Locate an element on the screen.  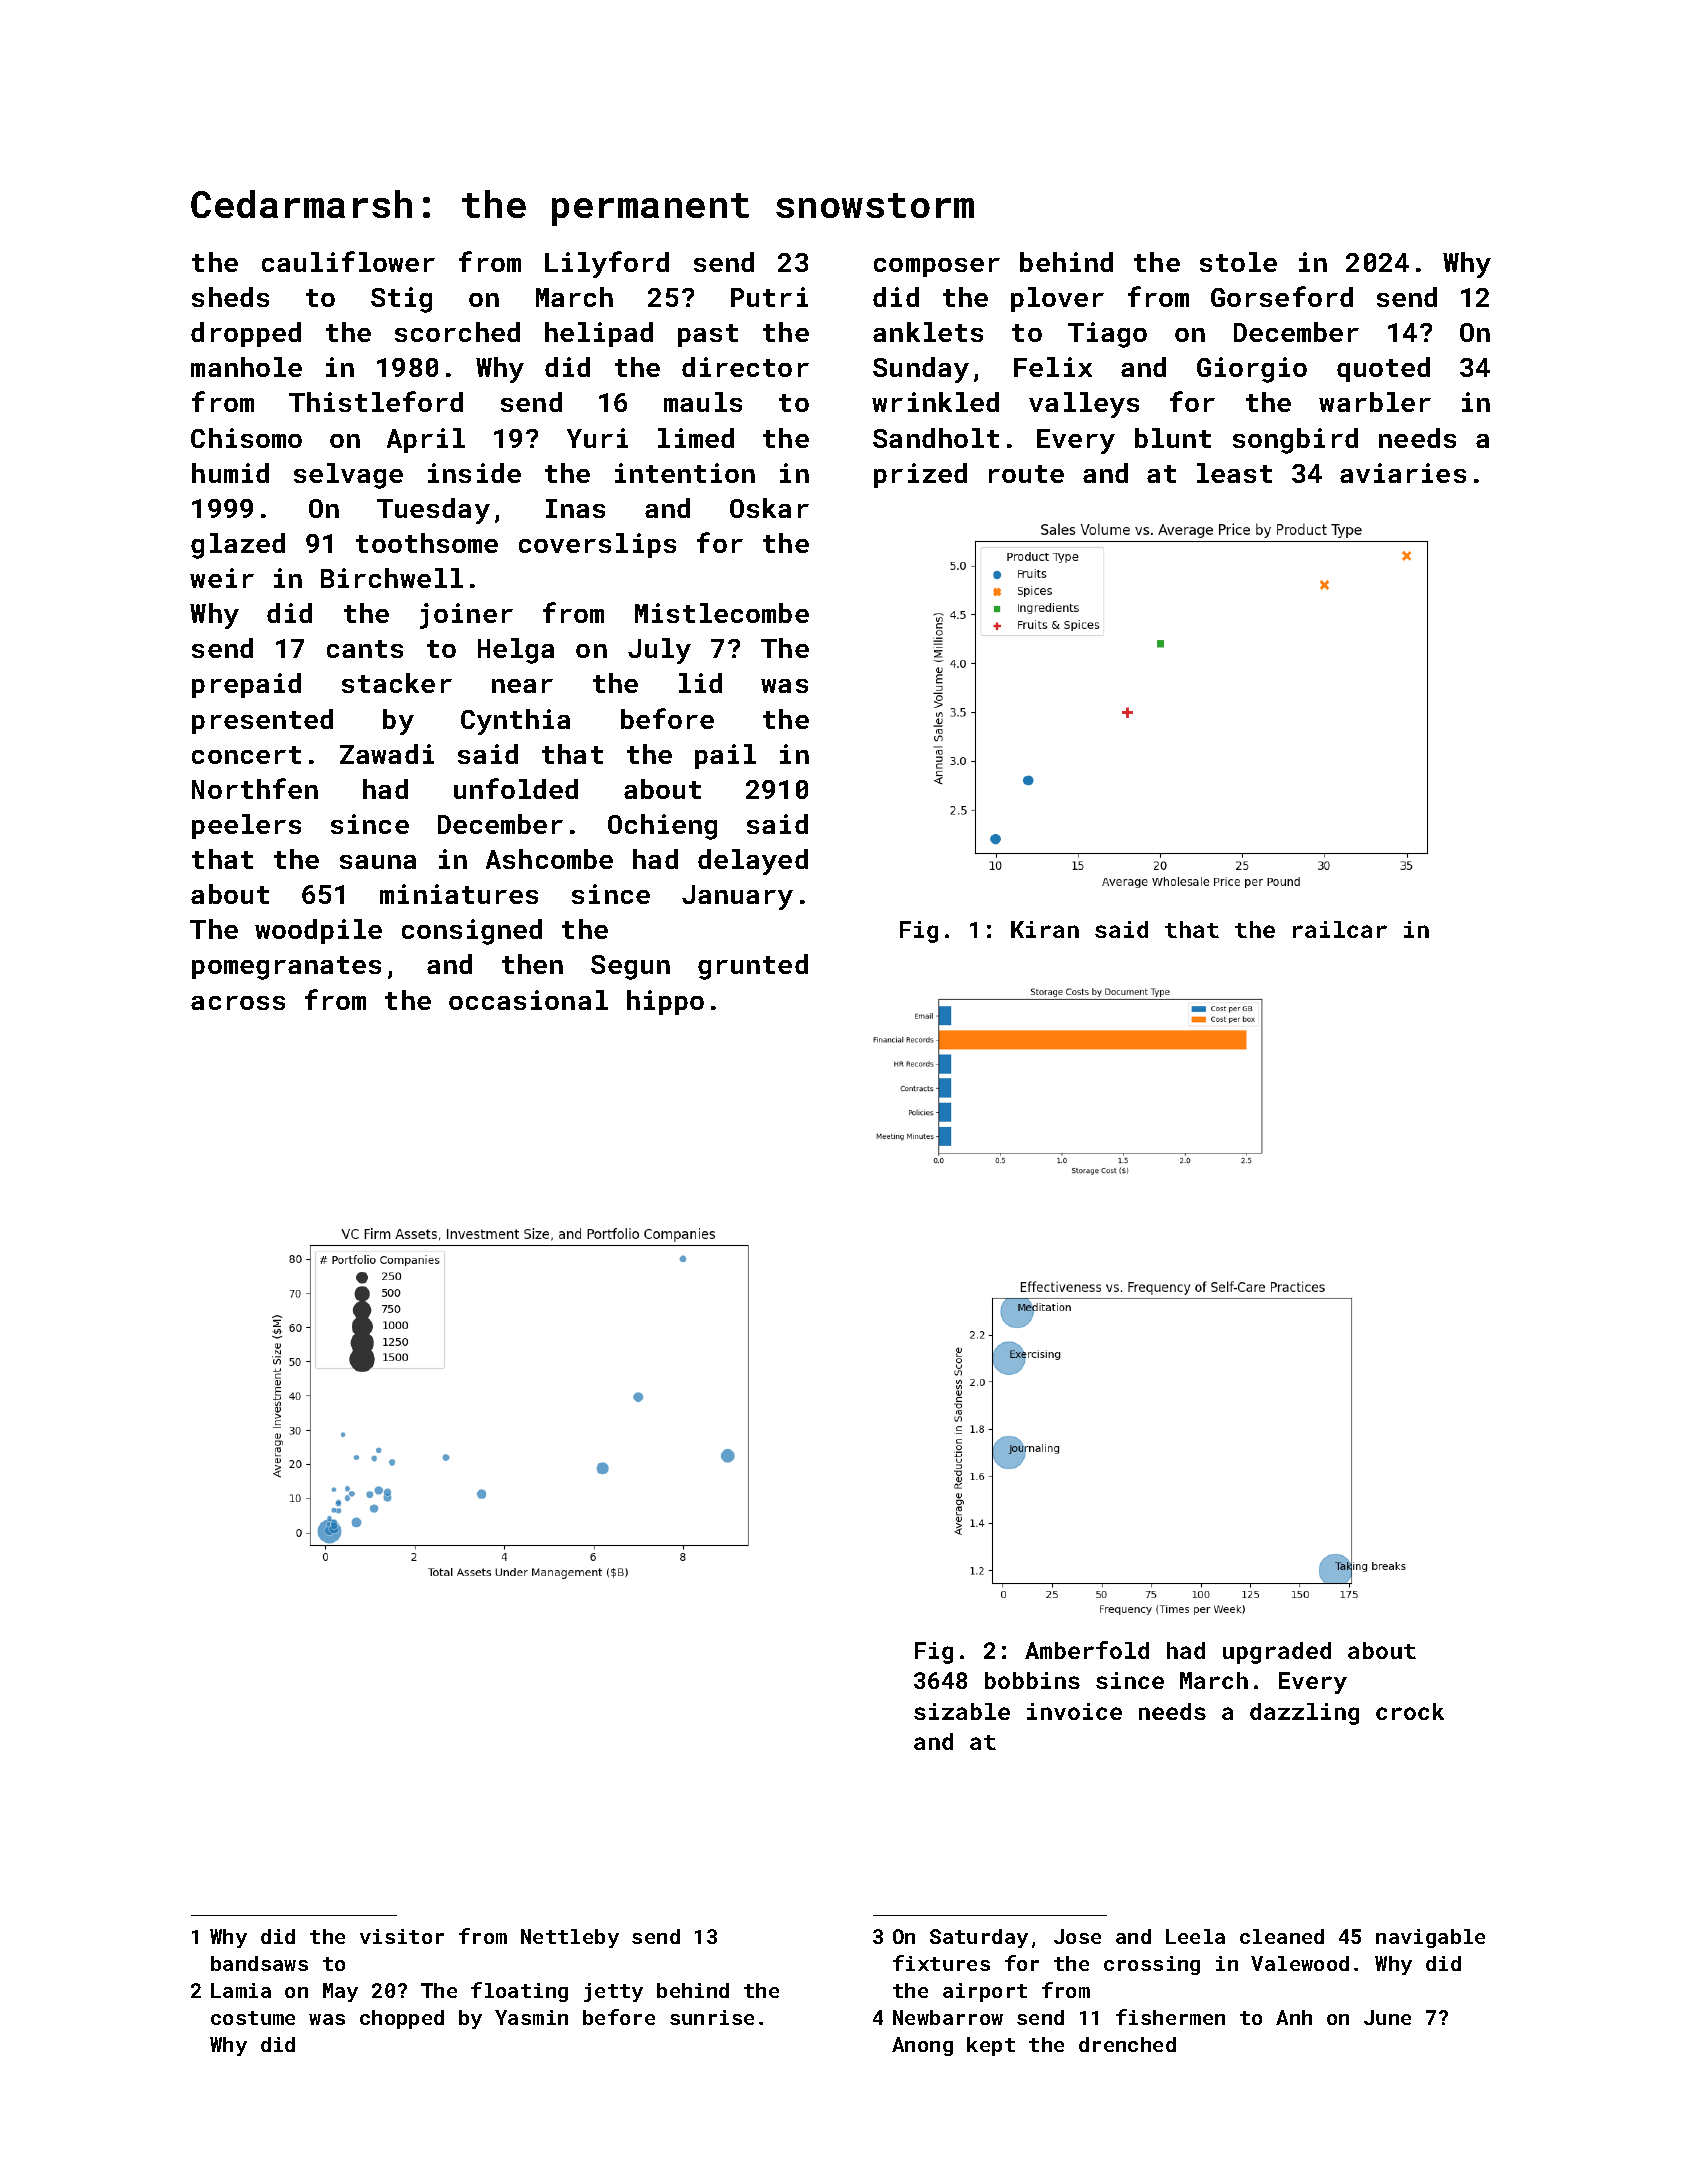
peelers is located at coordinates (246, 826).
